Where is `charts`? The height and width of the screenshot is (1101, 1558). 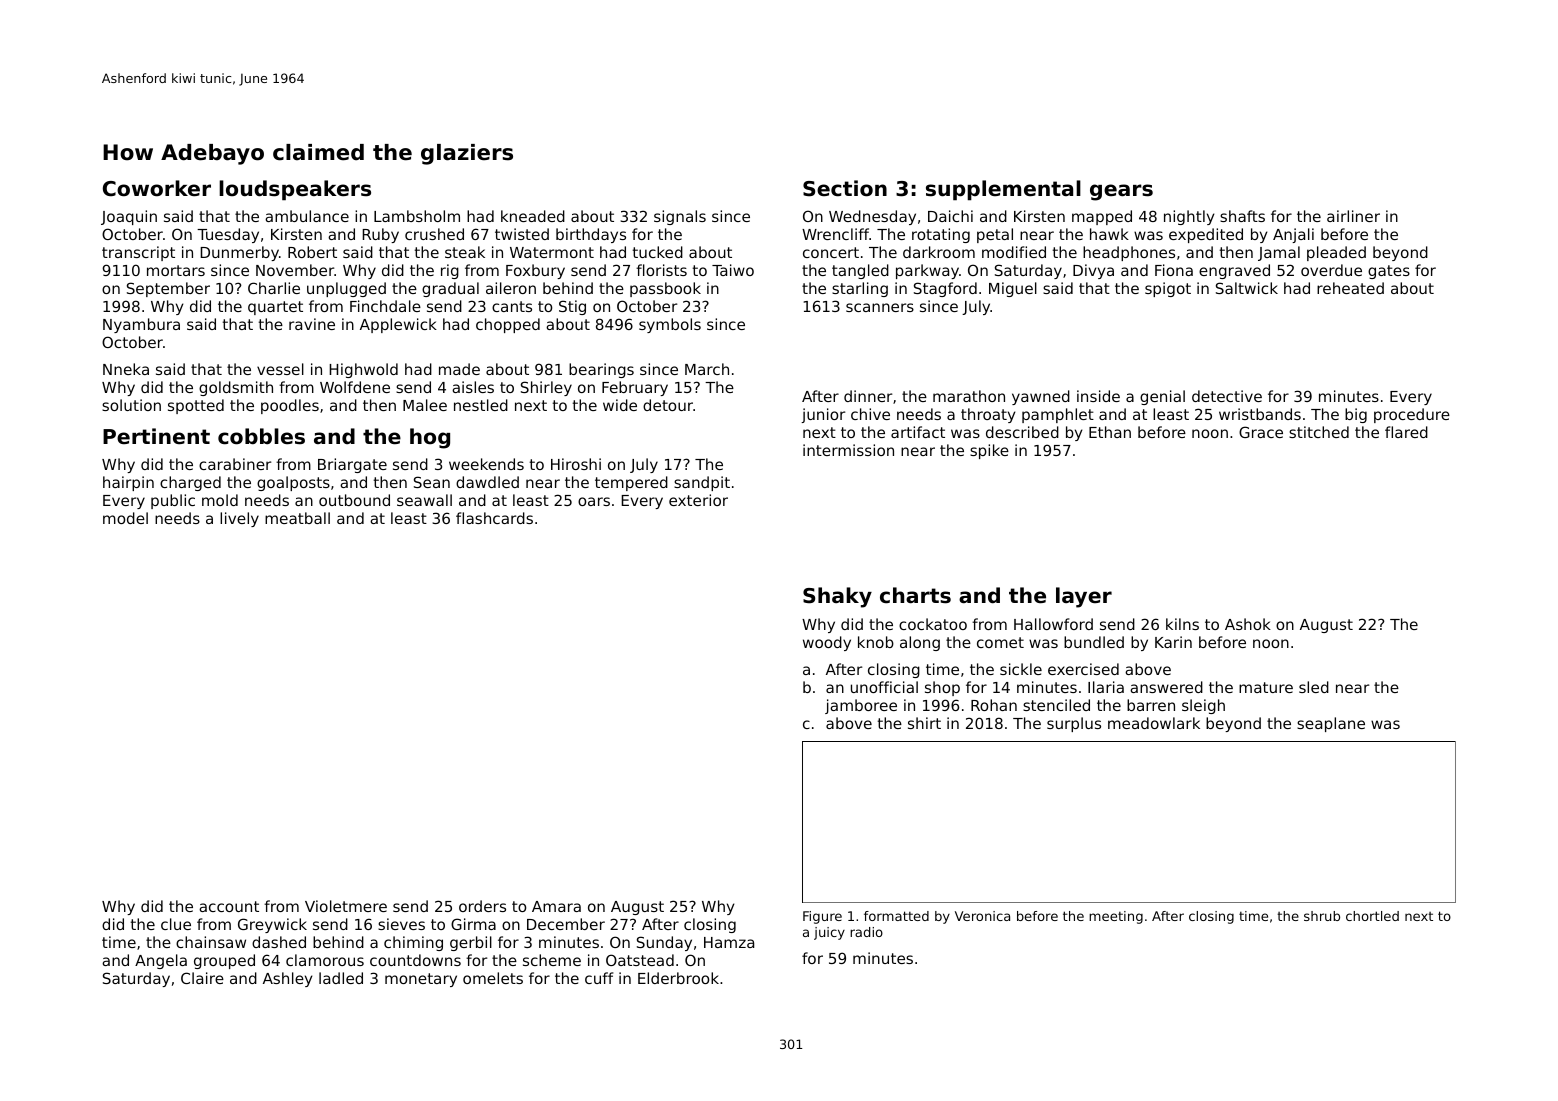
charts is located at coordinates (915, 595).
